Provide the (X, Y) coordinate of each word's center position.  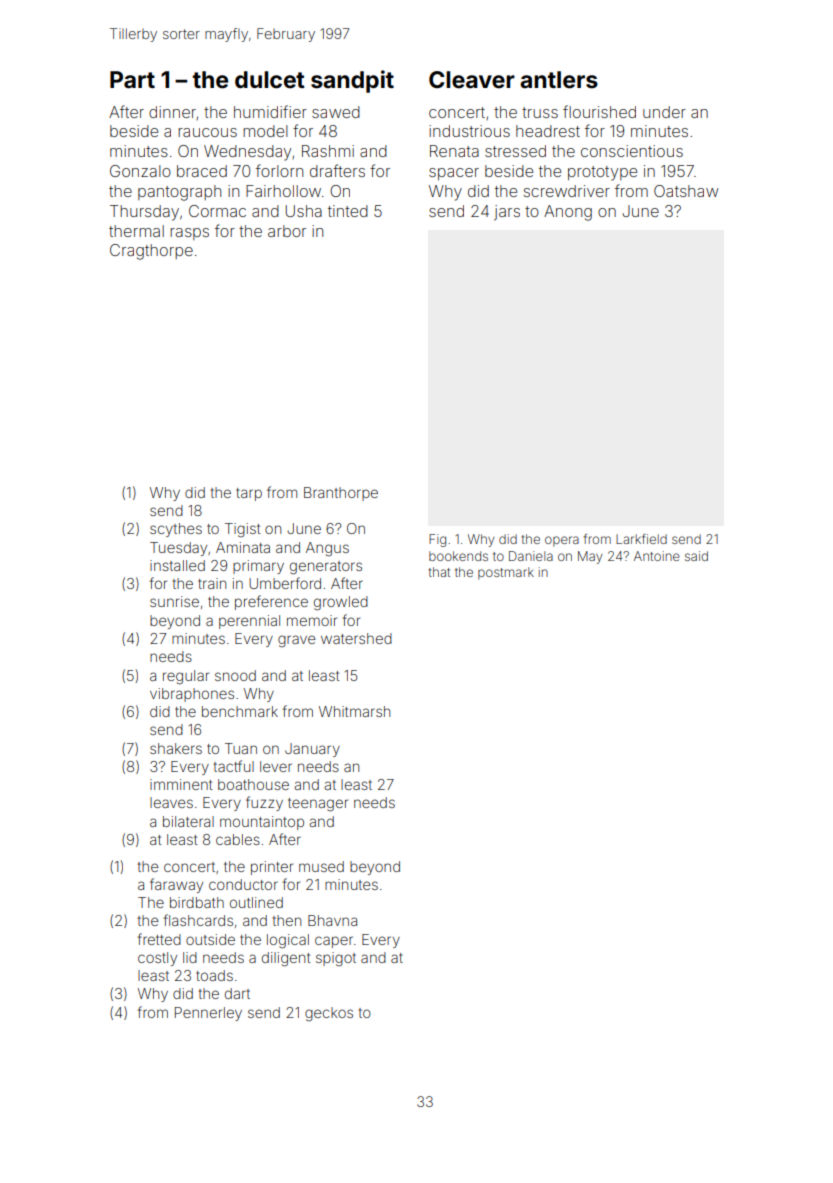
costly (157, 959)
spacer (454, 174)
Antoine (657, 556)
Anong (568, 213)
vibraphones (192, 695)
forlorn (279, 170)
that (439, 572)
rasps (189, 234)
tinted (348, 211)
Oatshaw (686, 191)
